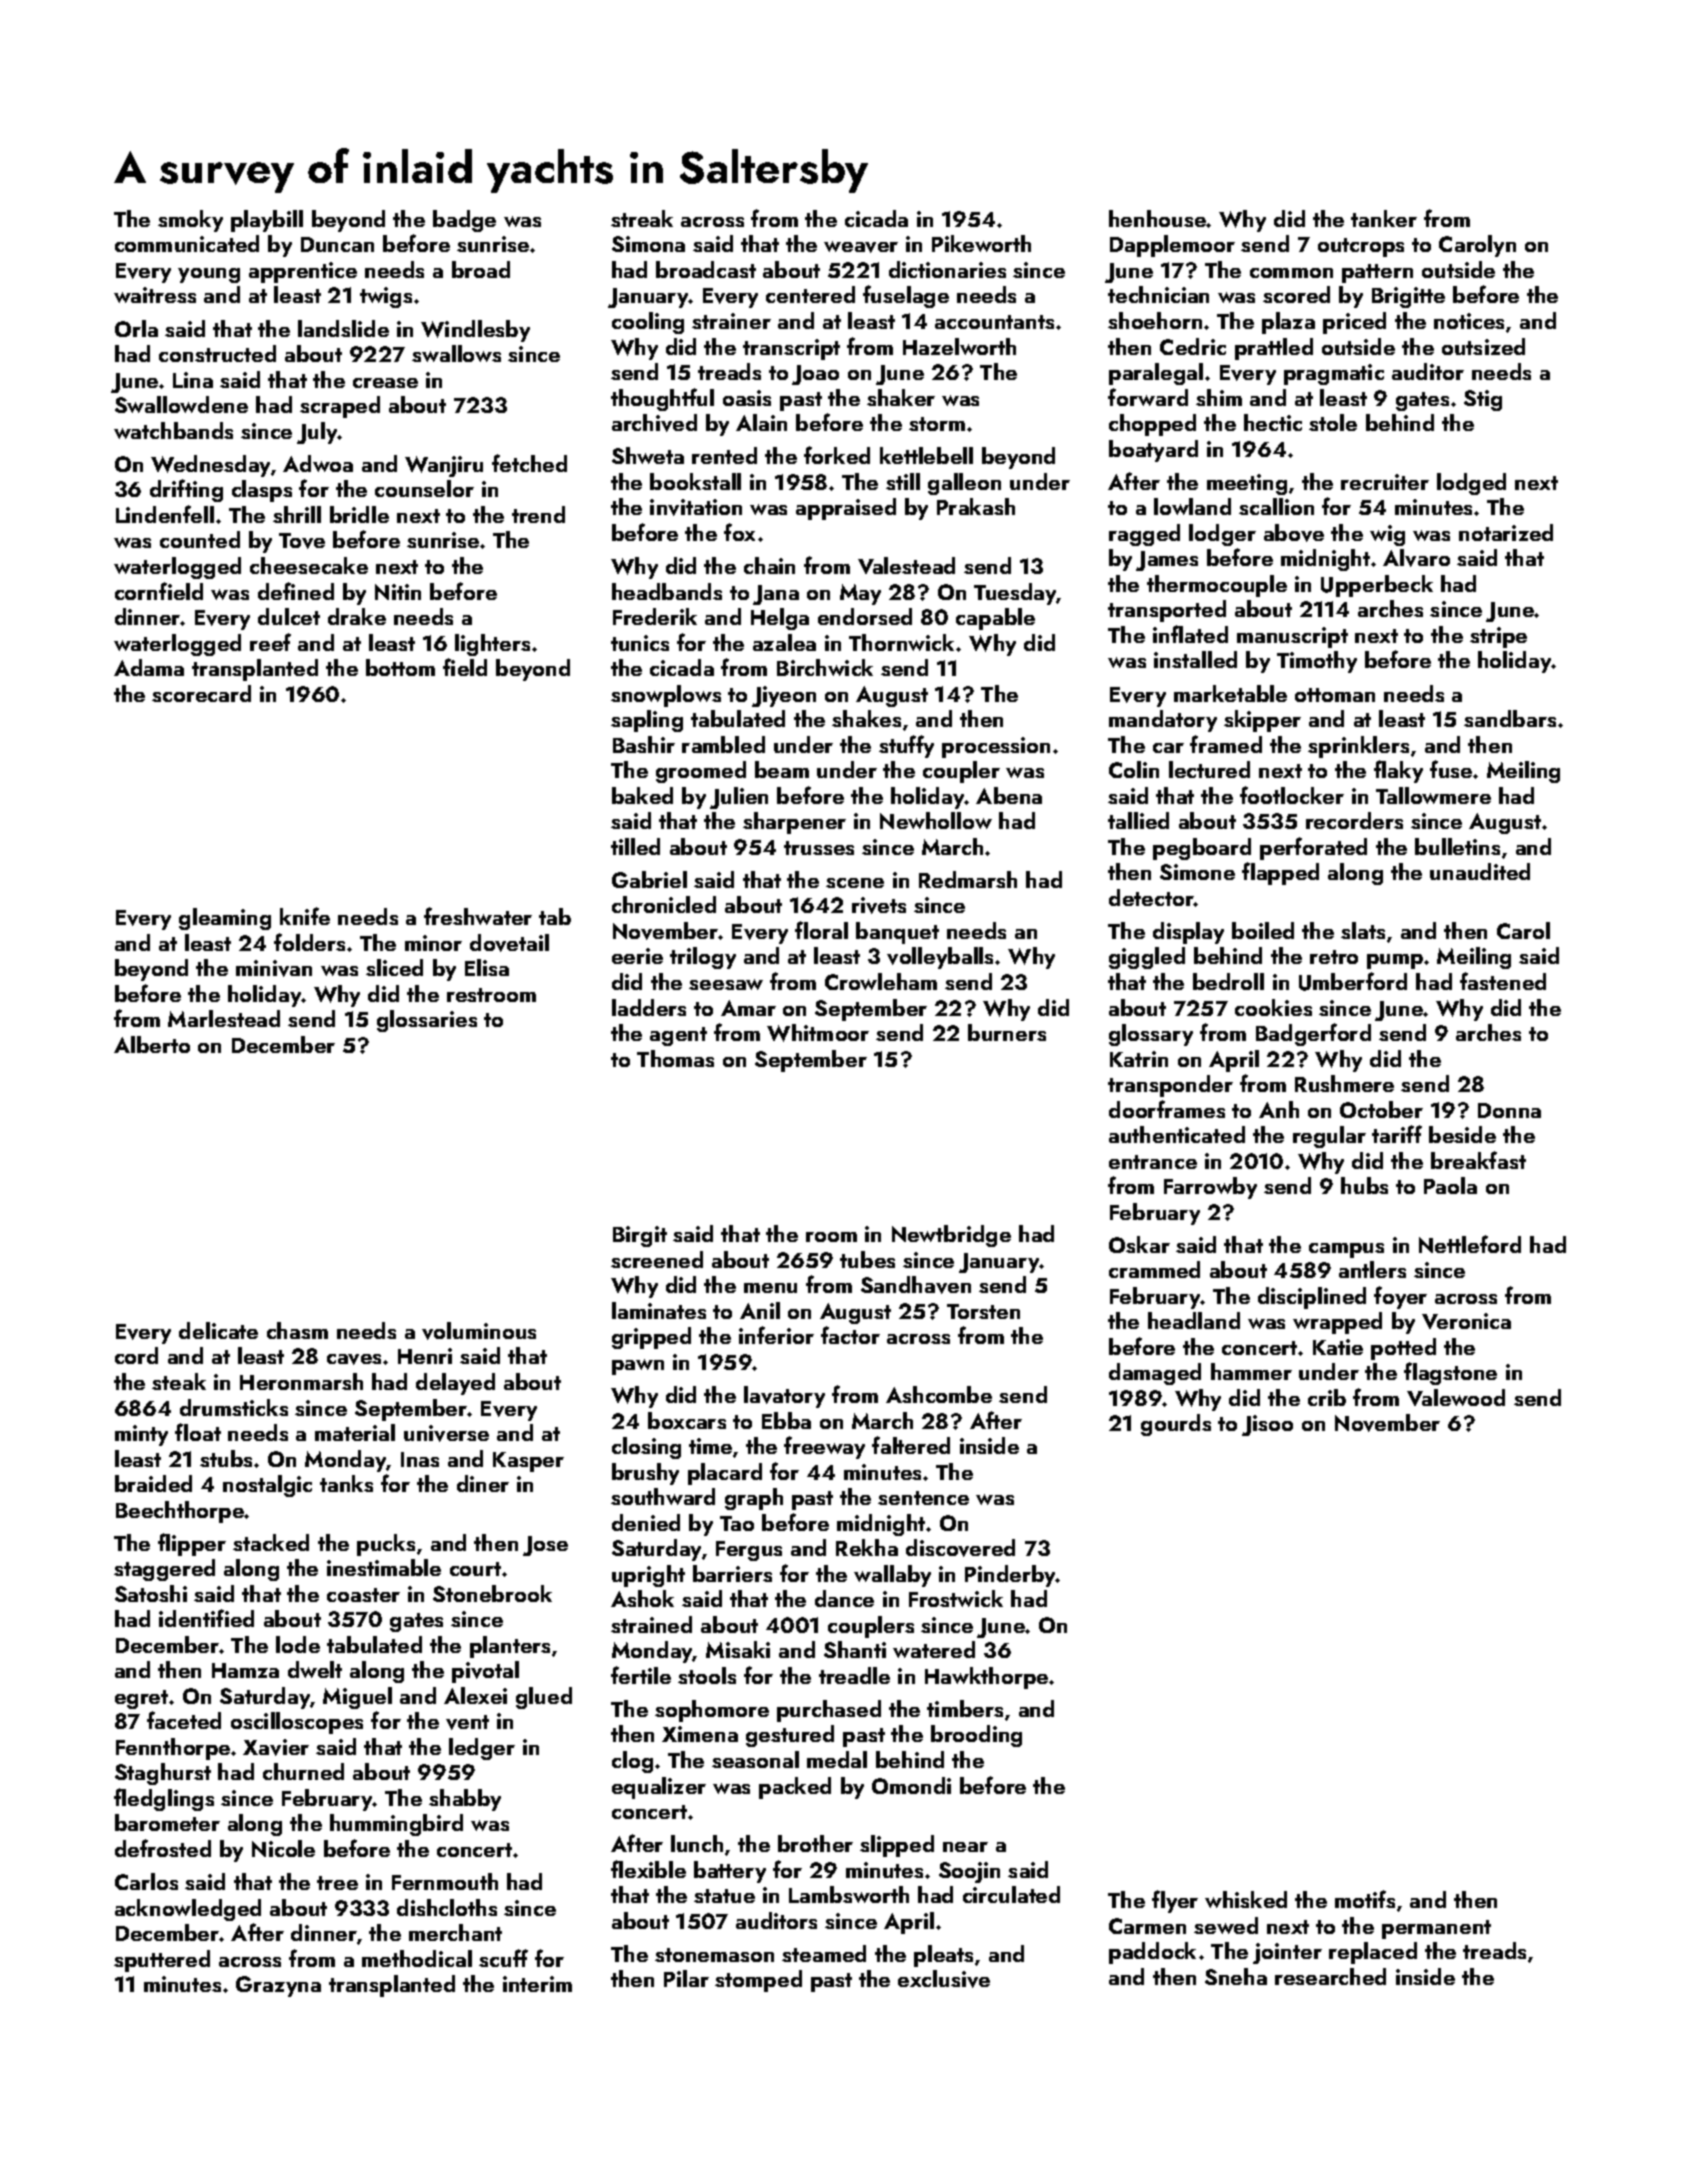 The image size is (1683, 2178). What do you see at coordinates (1436, 1929) in the screenshot?
I see `permanent` at bounding box center [1436, 1929].
